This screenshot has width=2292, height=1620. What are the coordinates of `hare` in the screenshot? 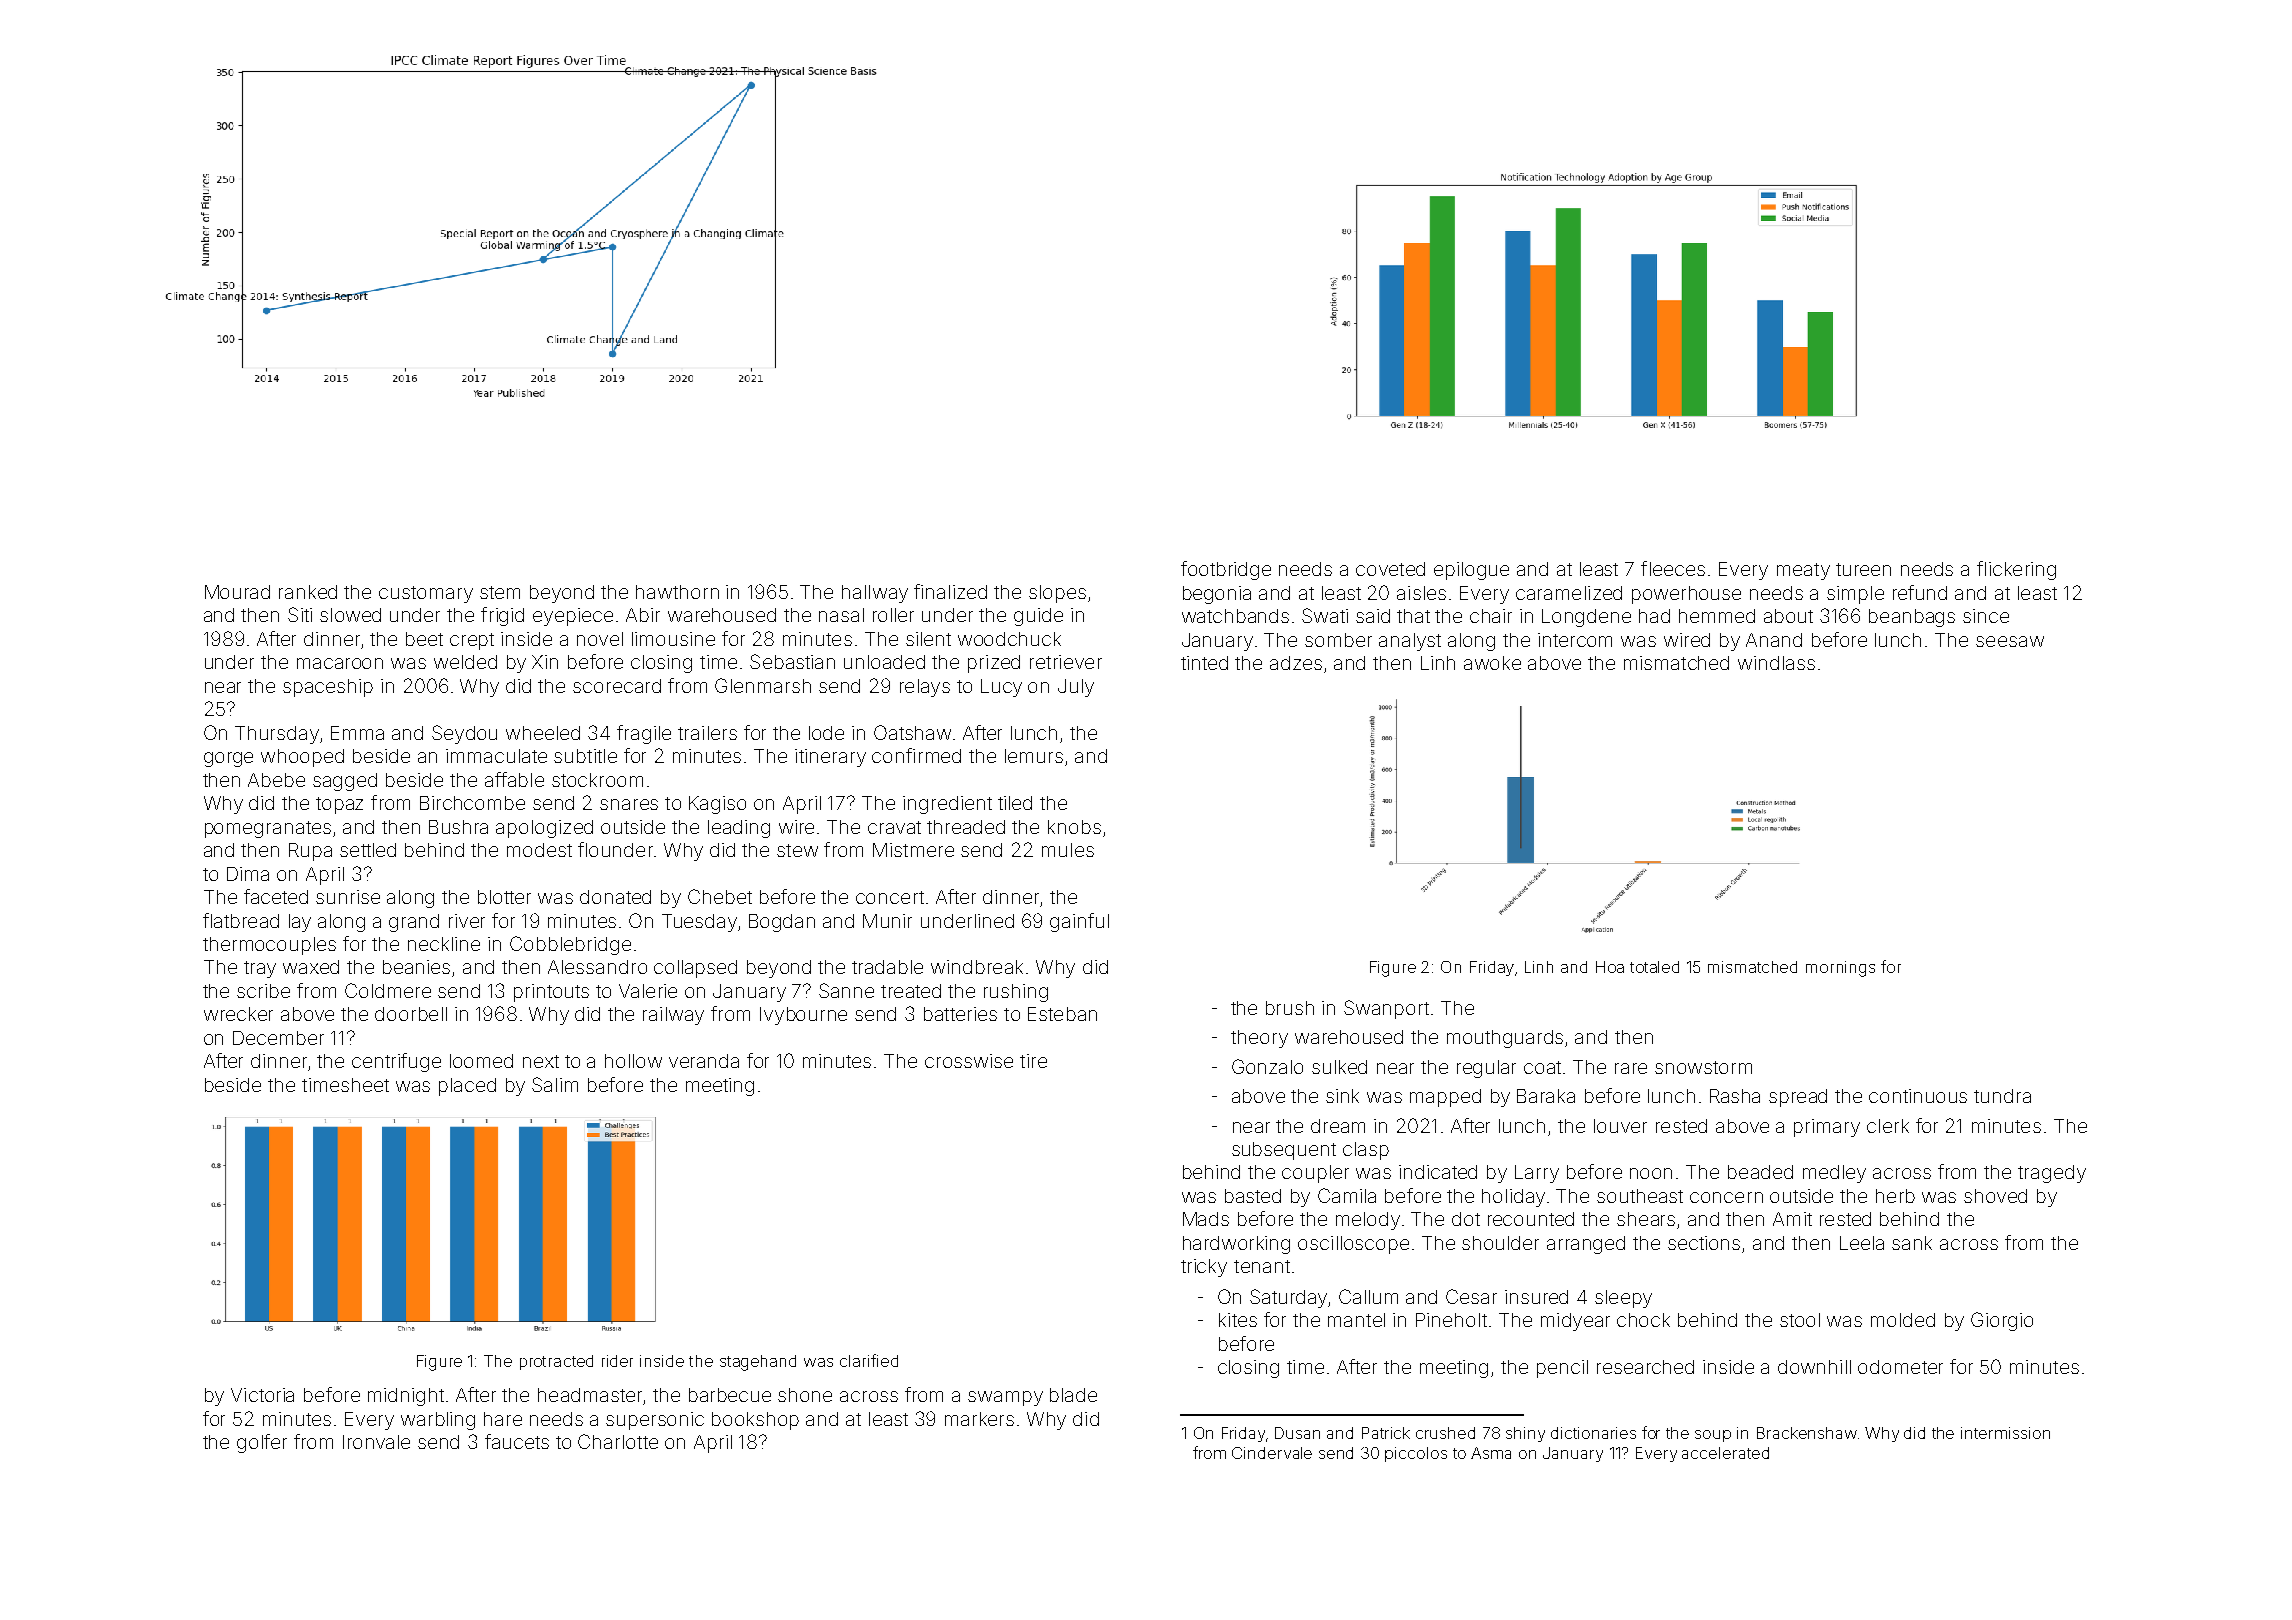 It's located at (503, 1419).
